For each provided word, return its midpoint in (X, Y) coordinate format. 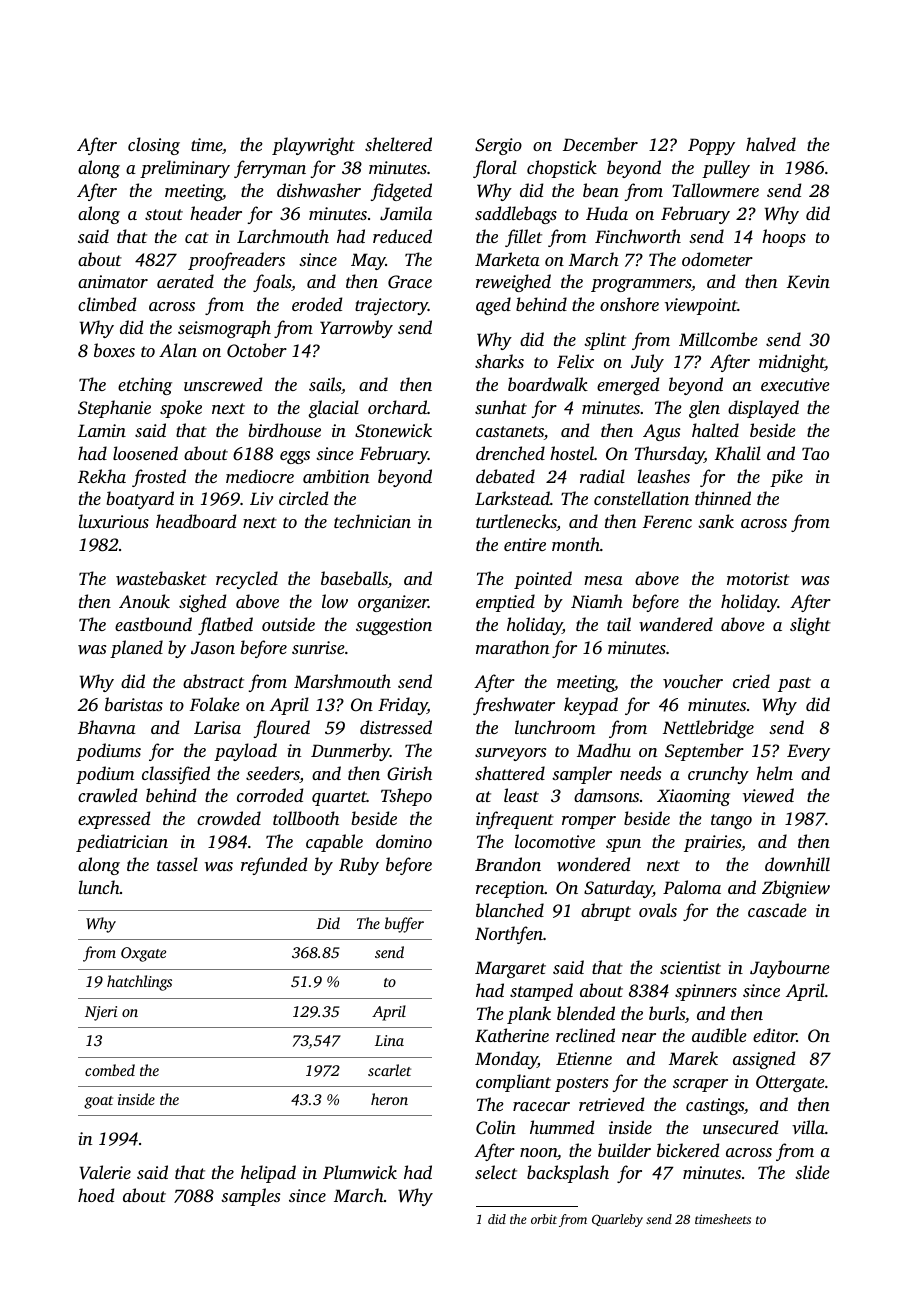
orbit (544, 1219)
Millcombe (718, 339)
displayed (763, 409)
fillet (523, 238)
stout (164, 214)
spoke (181, 409)
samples (250, 1197)
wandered (676, 624)
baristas (134, 704)
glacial (333, 409)
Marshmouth (342, 681)
